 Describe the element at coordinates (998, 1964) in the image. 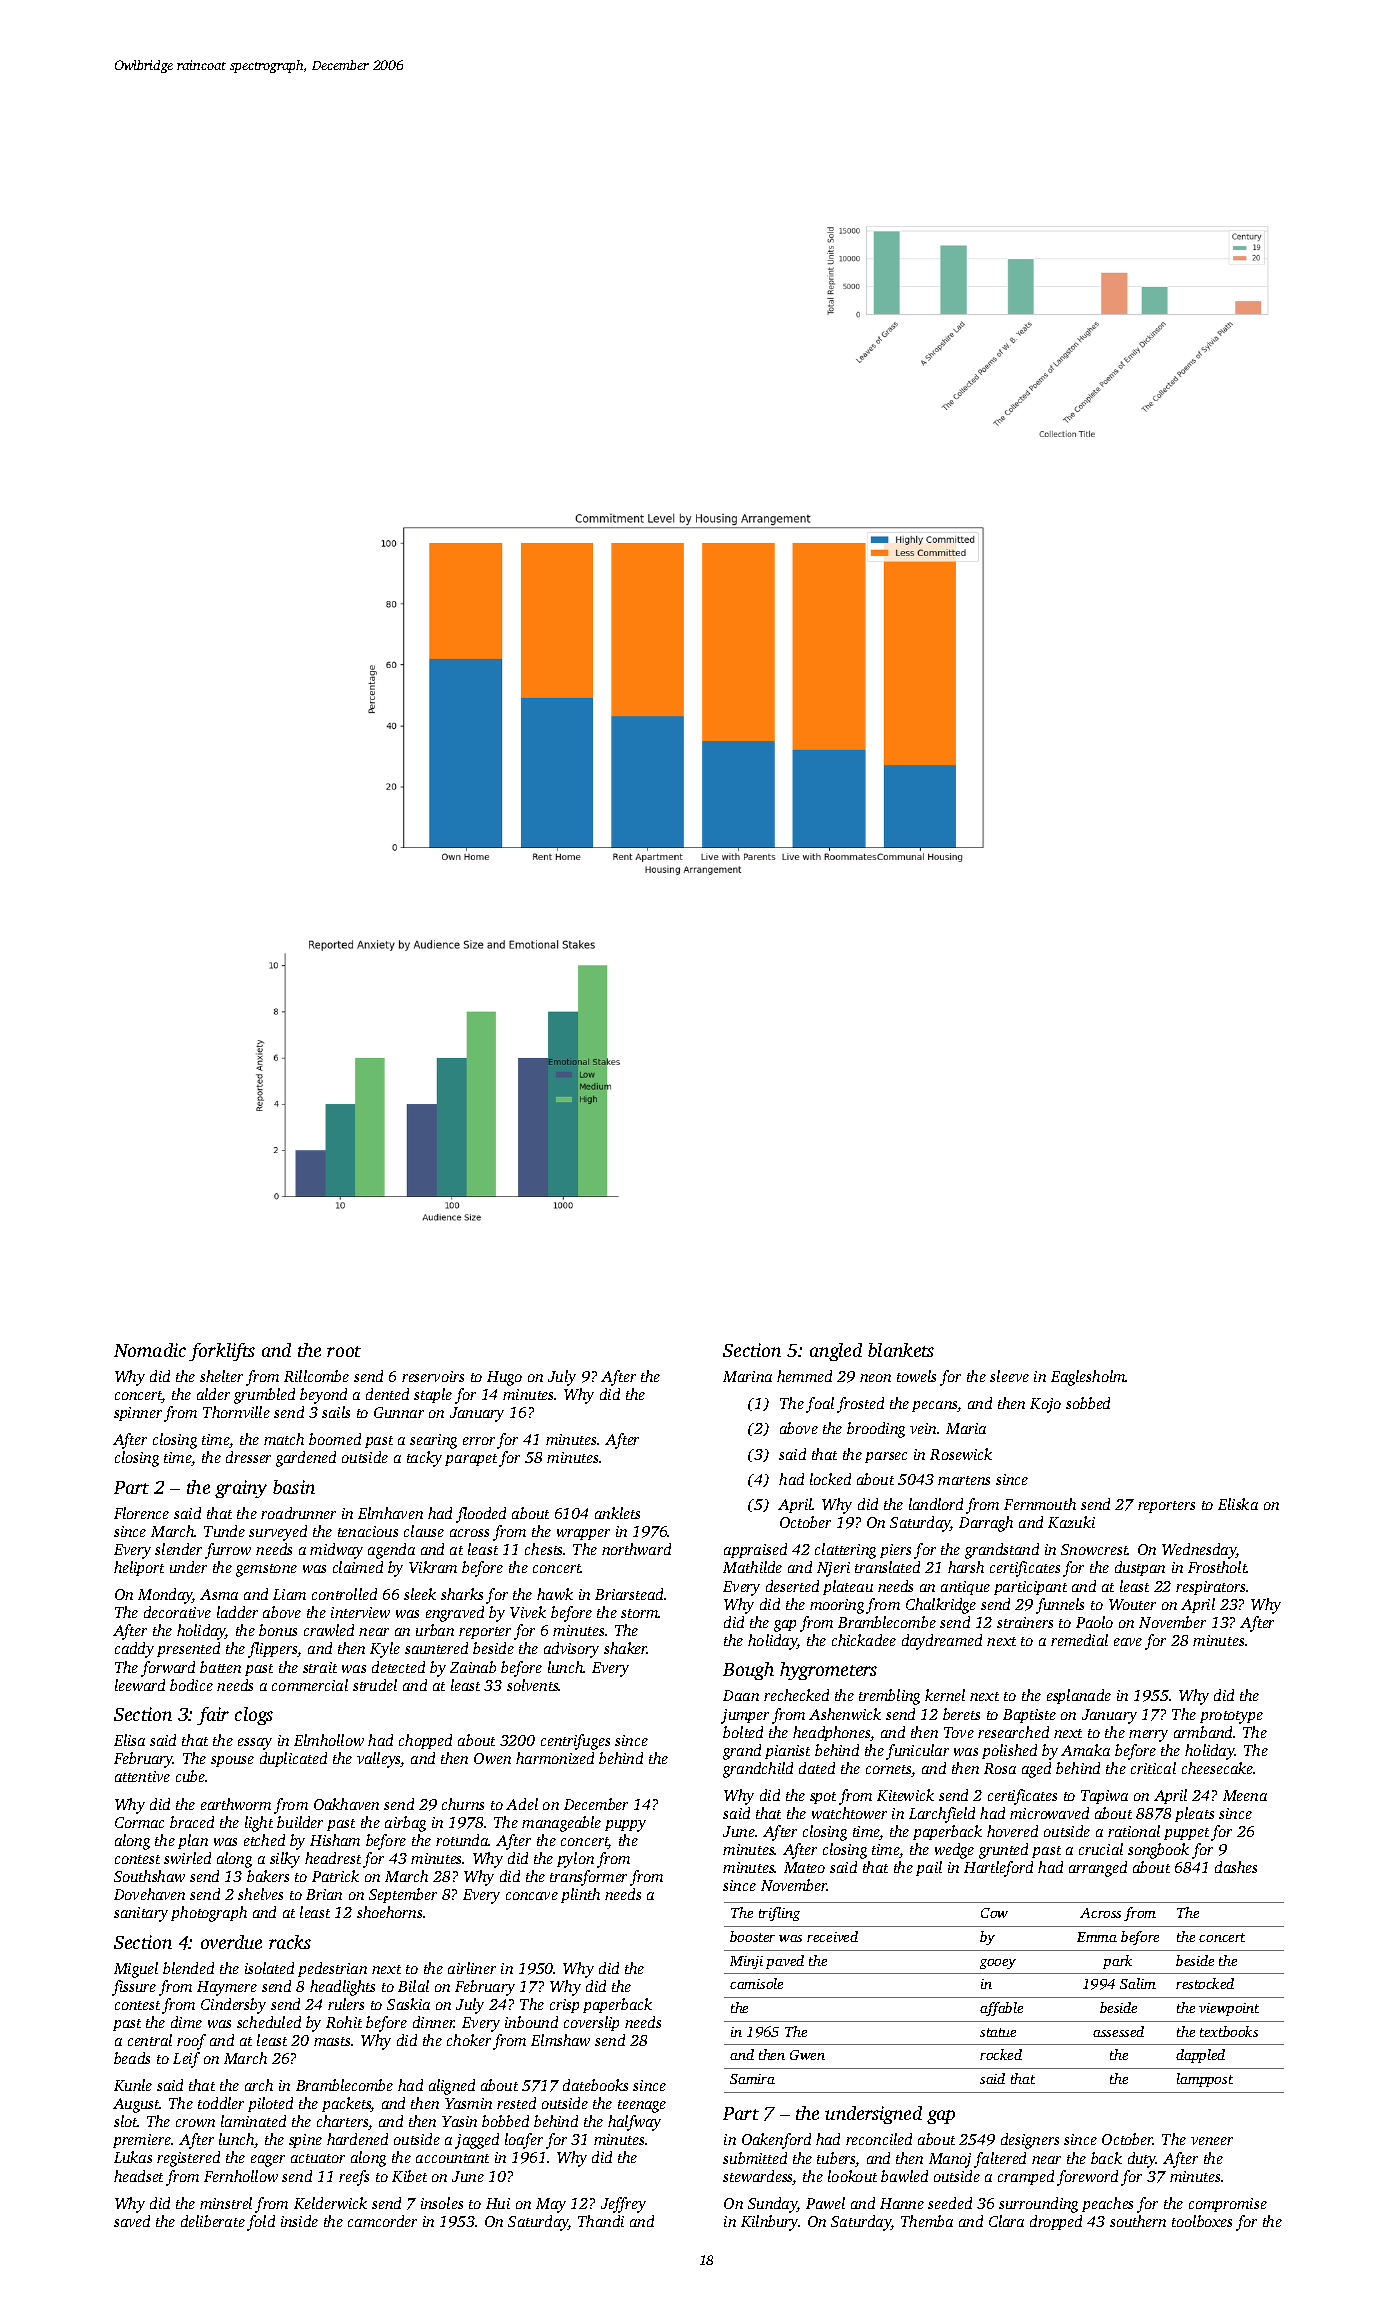

I see `gooey` at that location.
